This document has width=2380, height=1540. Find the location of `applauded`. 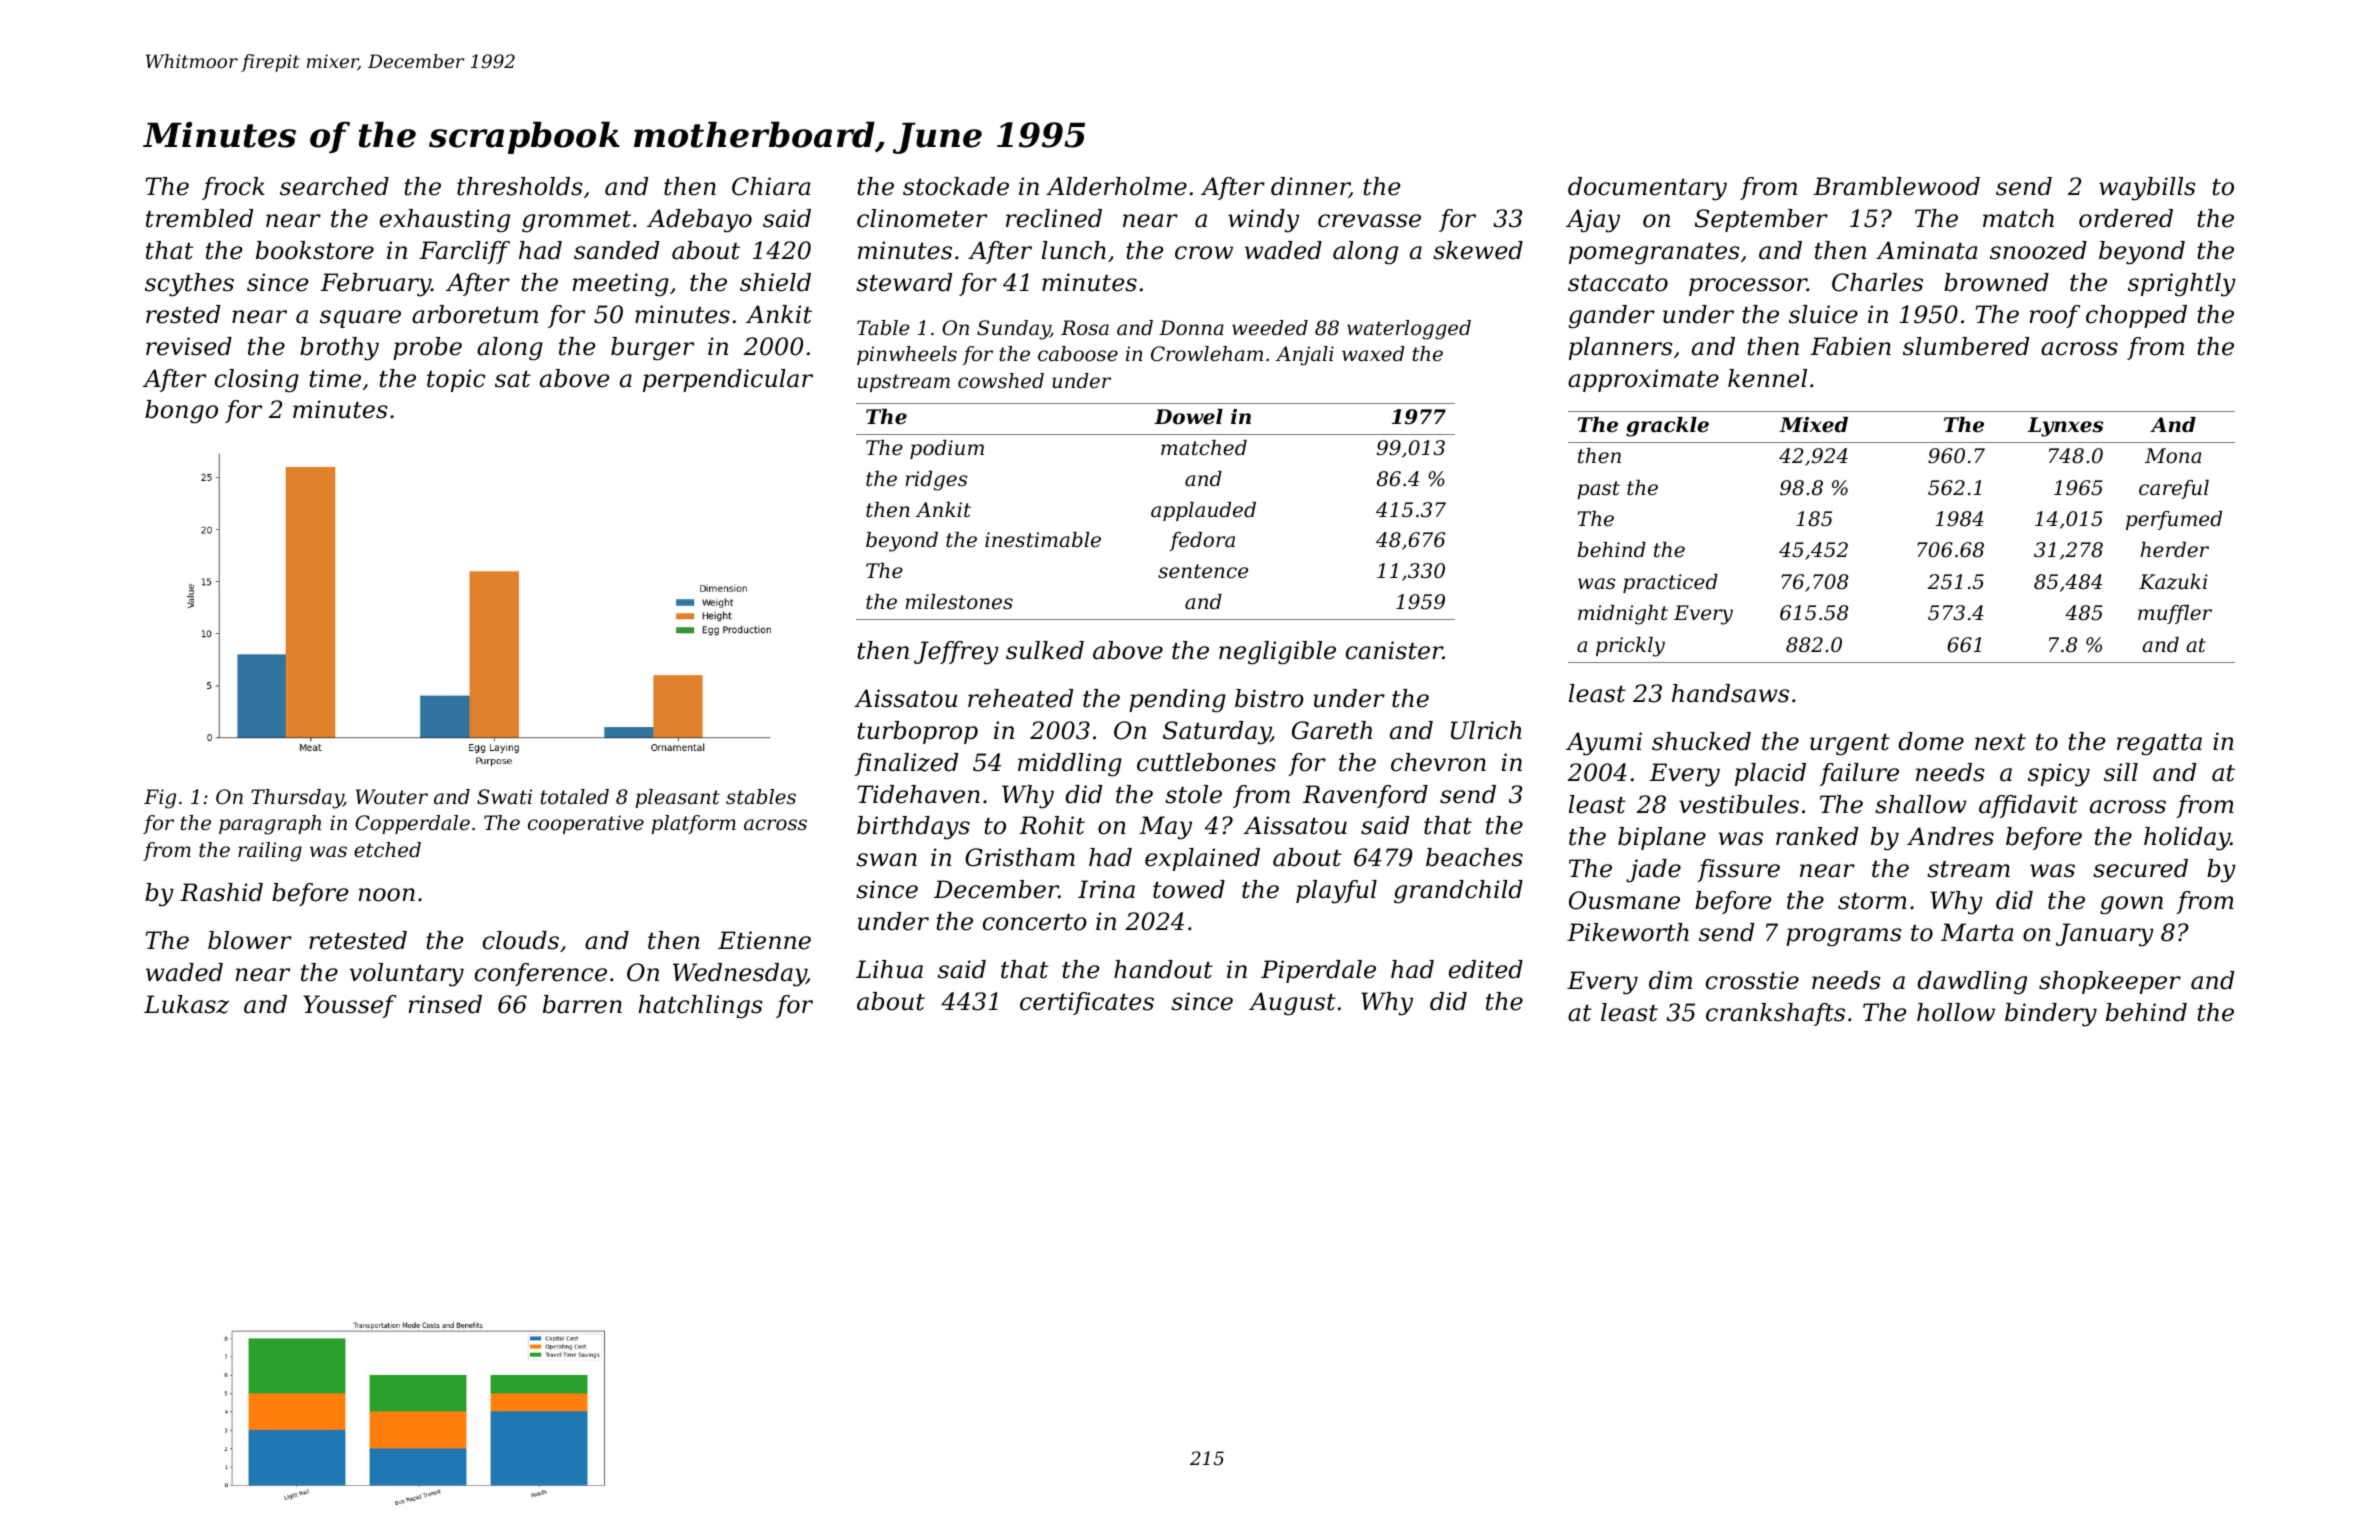

applauded is located at coordinates (1203, 511).
